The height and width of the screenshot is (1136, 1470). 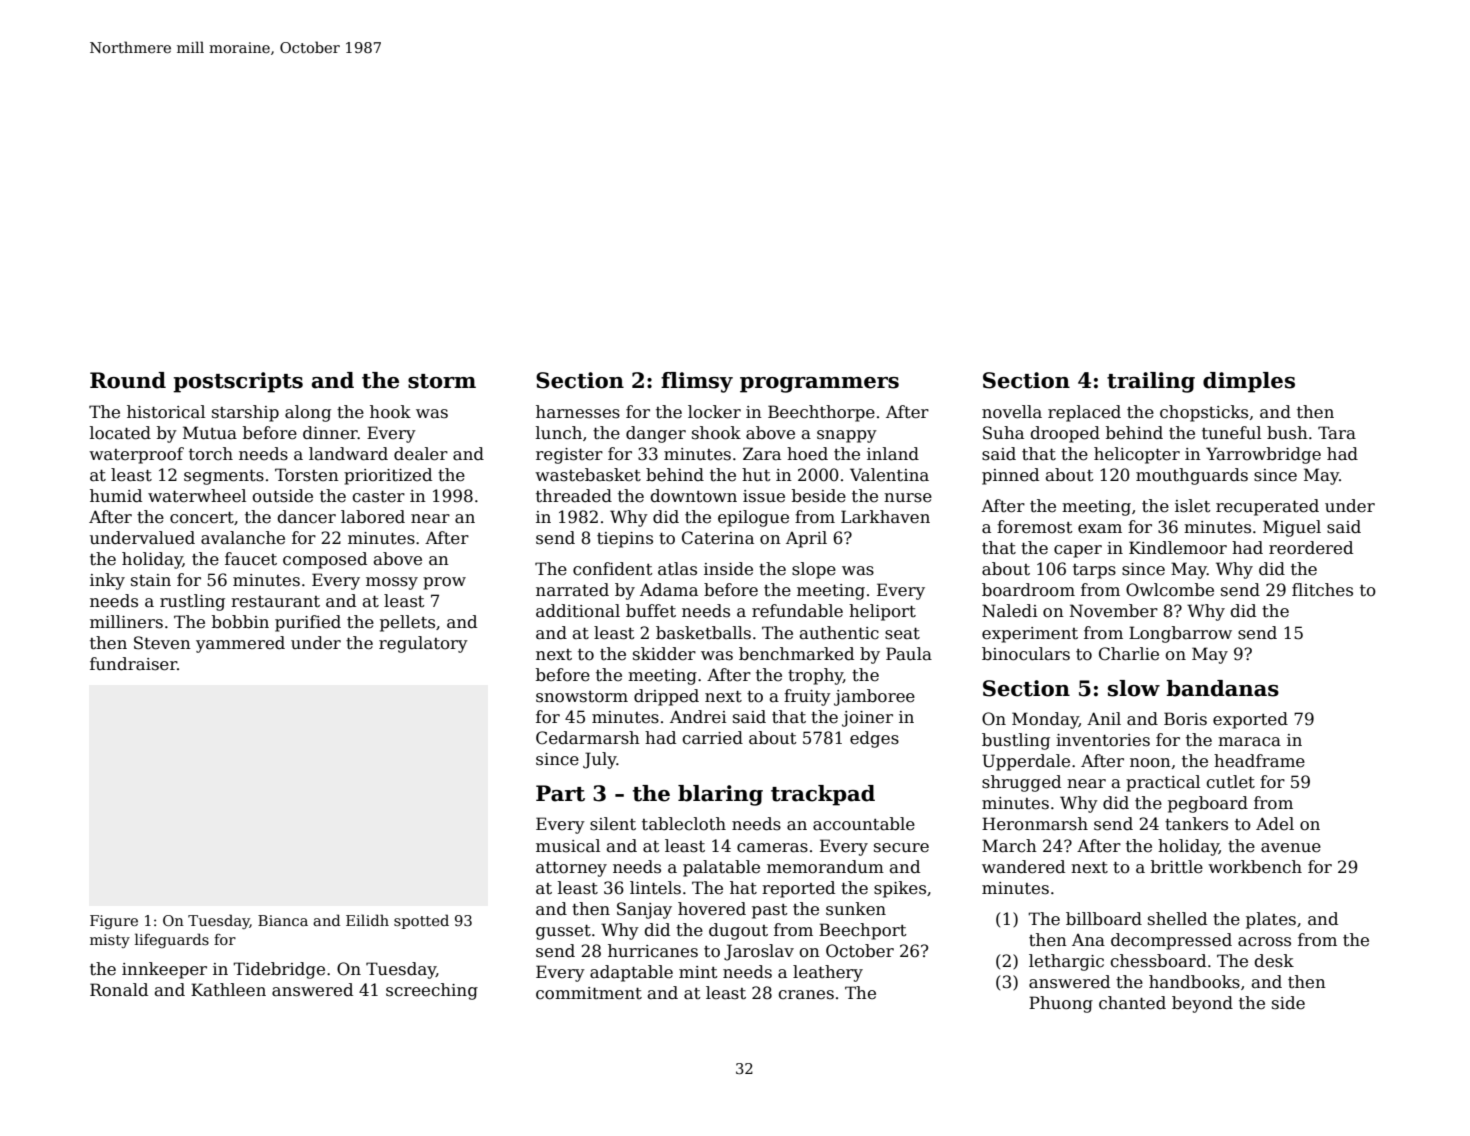 What do you see at coordinates (1023, 867) in the screenshot?
I see `wandered` at bounding box center [1023, 867].
